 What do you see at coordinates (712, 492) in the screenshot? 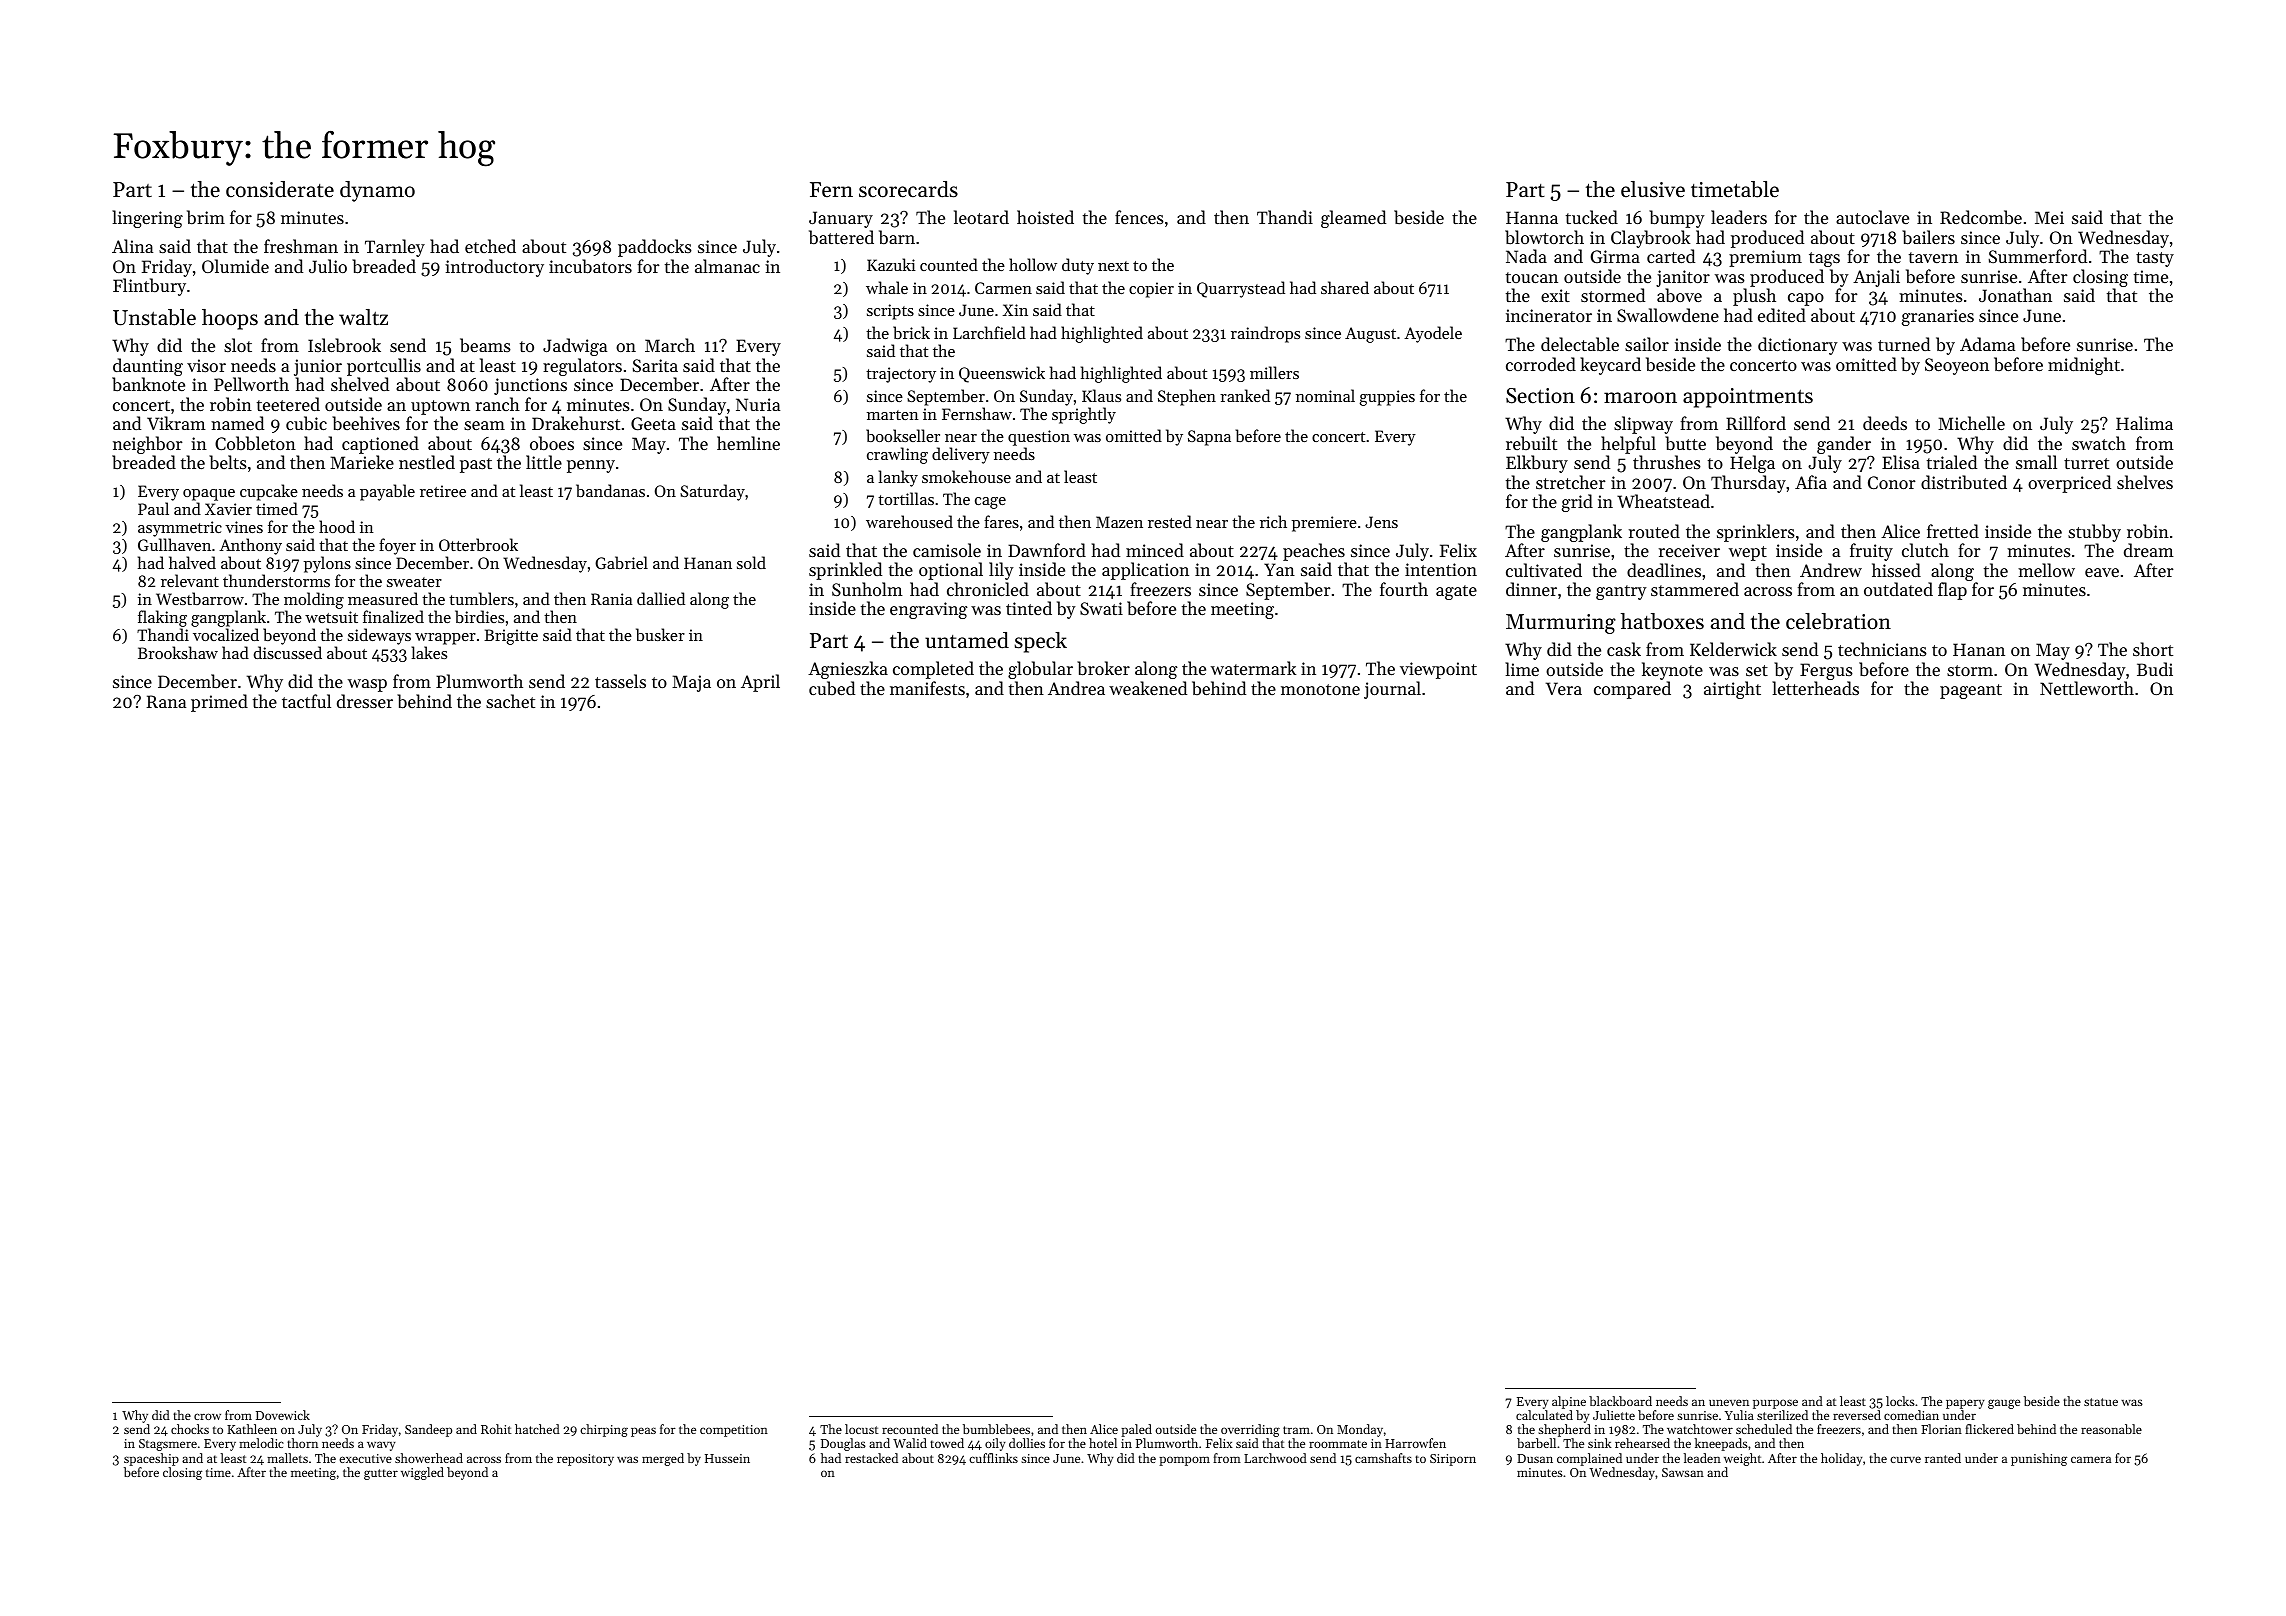
I see `Saturday` at bounding box center [712, 492].
